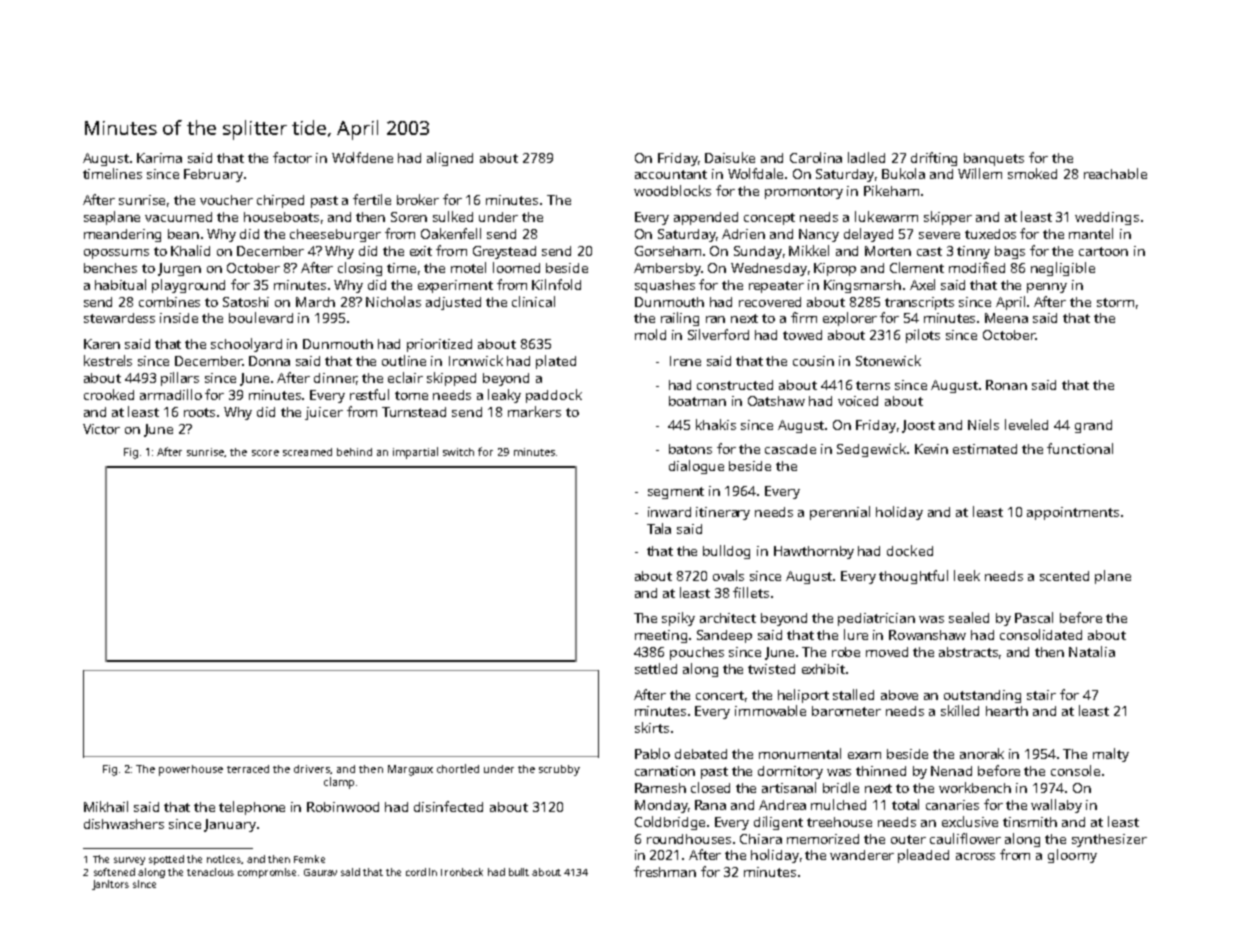  What do you see at coordinates (1091, 233) in the page?
I see `mantel` at bounding box center [1091, 233].
